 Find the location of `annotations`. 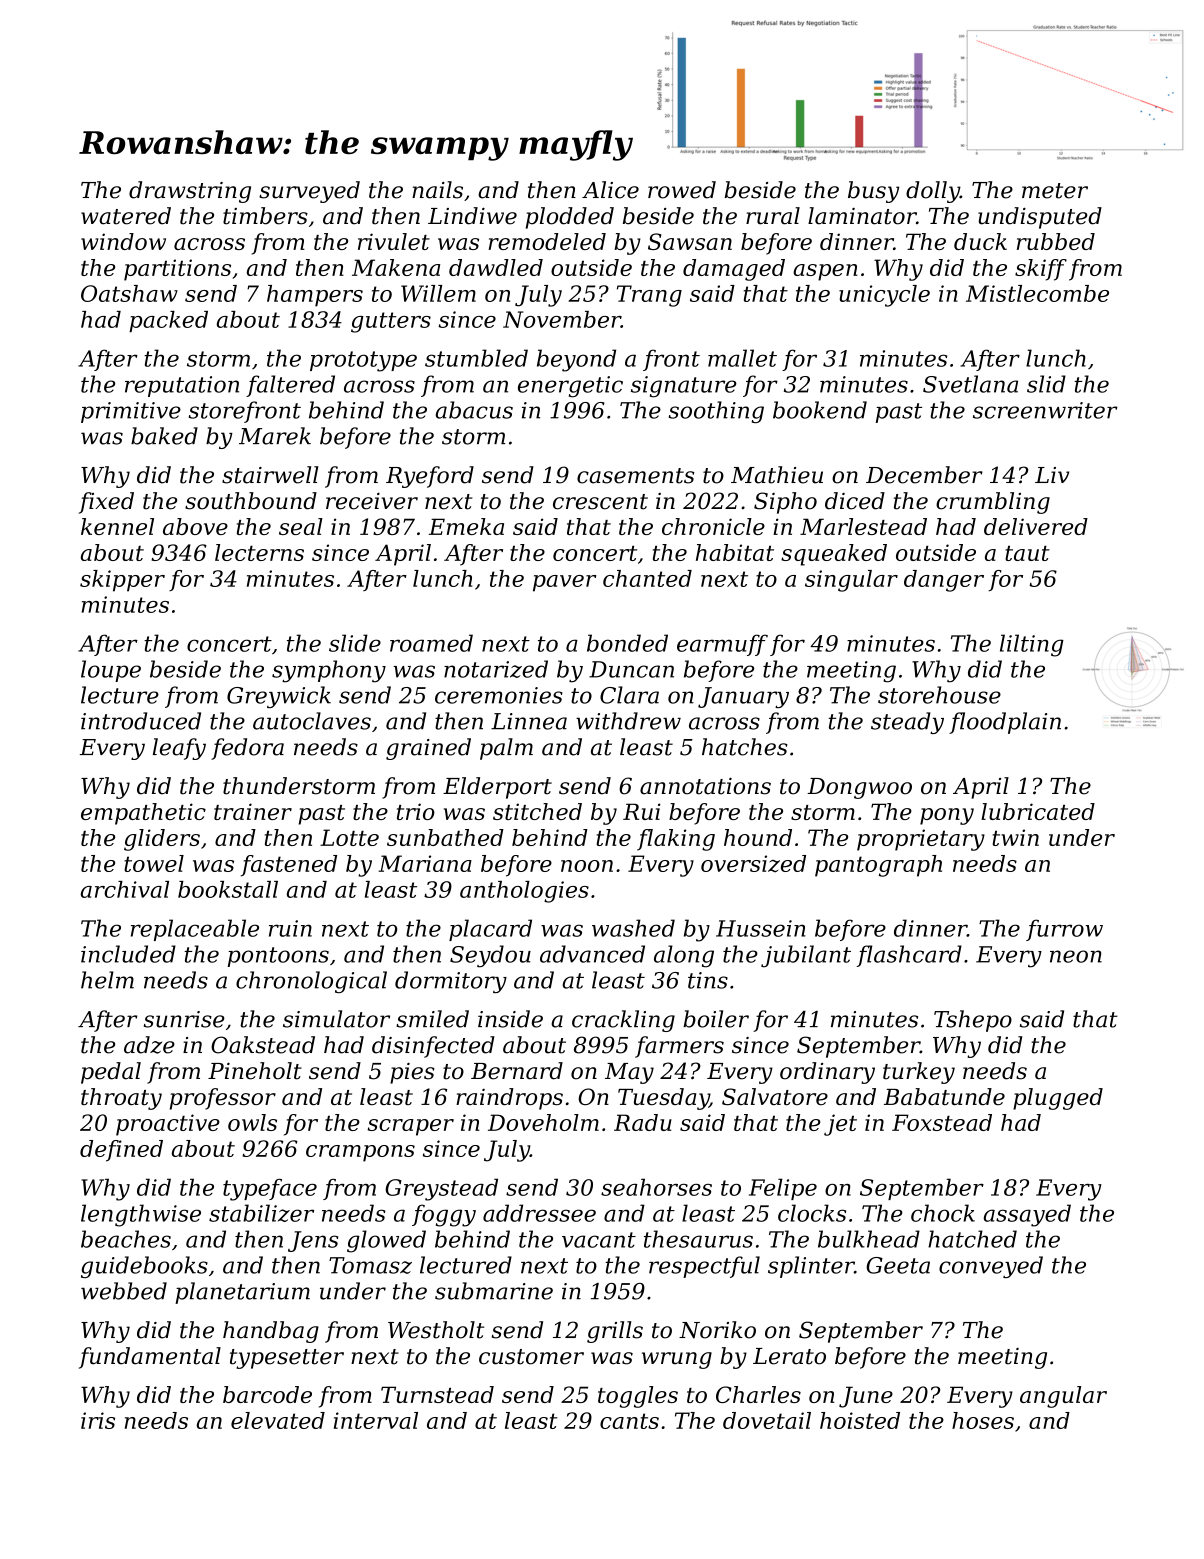

annotations is located at coordinates (705, 786).
